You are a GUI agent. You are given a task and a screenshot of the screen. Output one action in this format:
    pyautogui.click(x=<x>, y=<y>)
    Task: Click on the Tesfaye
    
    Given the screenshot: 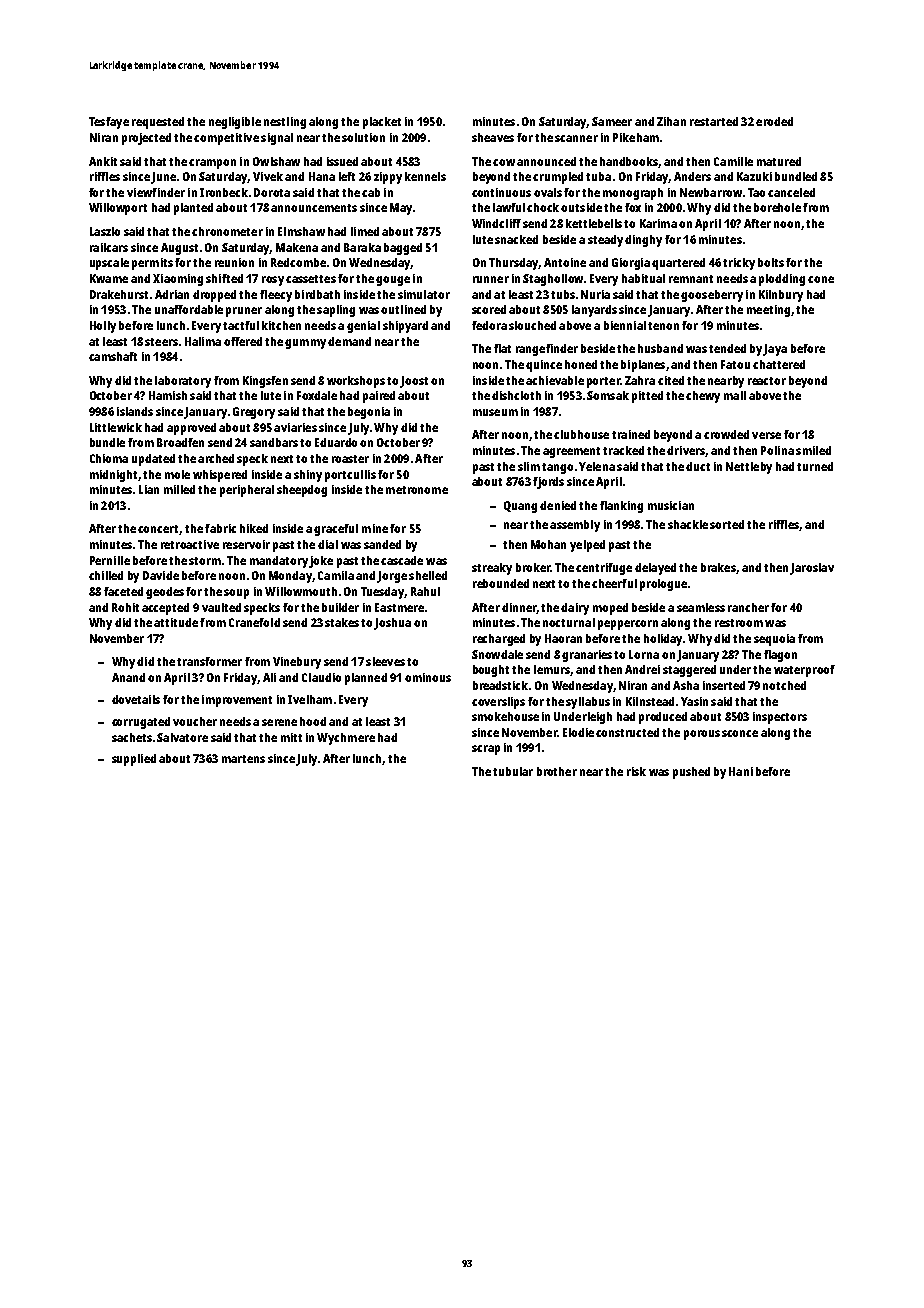 What is the action you would take?
    pyautogui.click(x=109, y=123)
